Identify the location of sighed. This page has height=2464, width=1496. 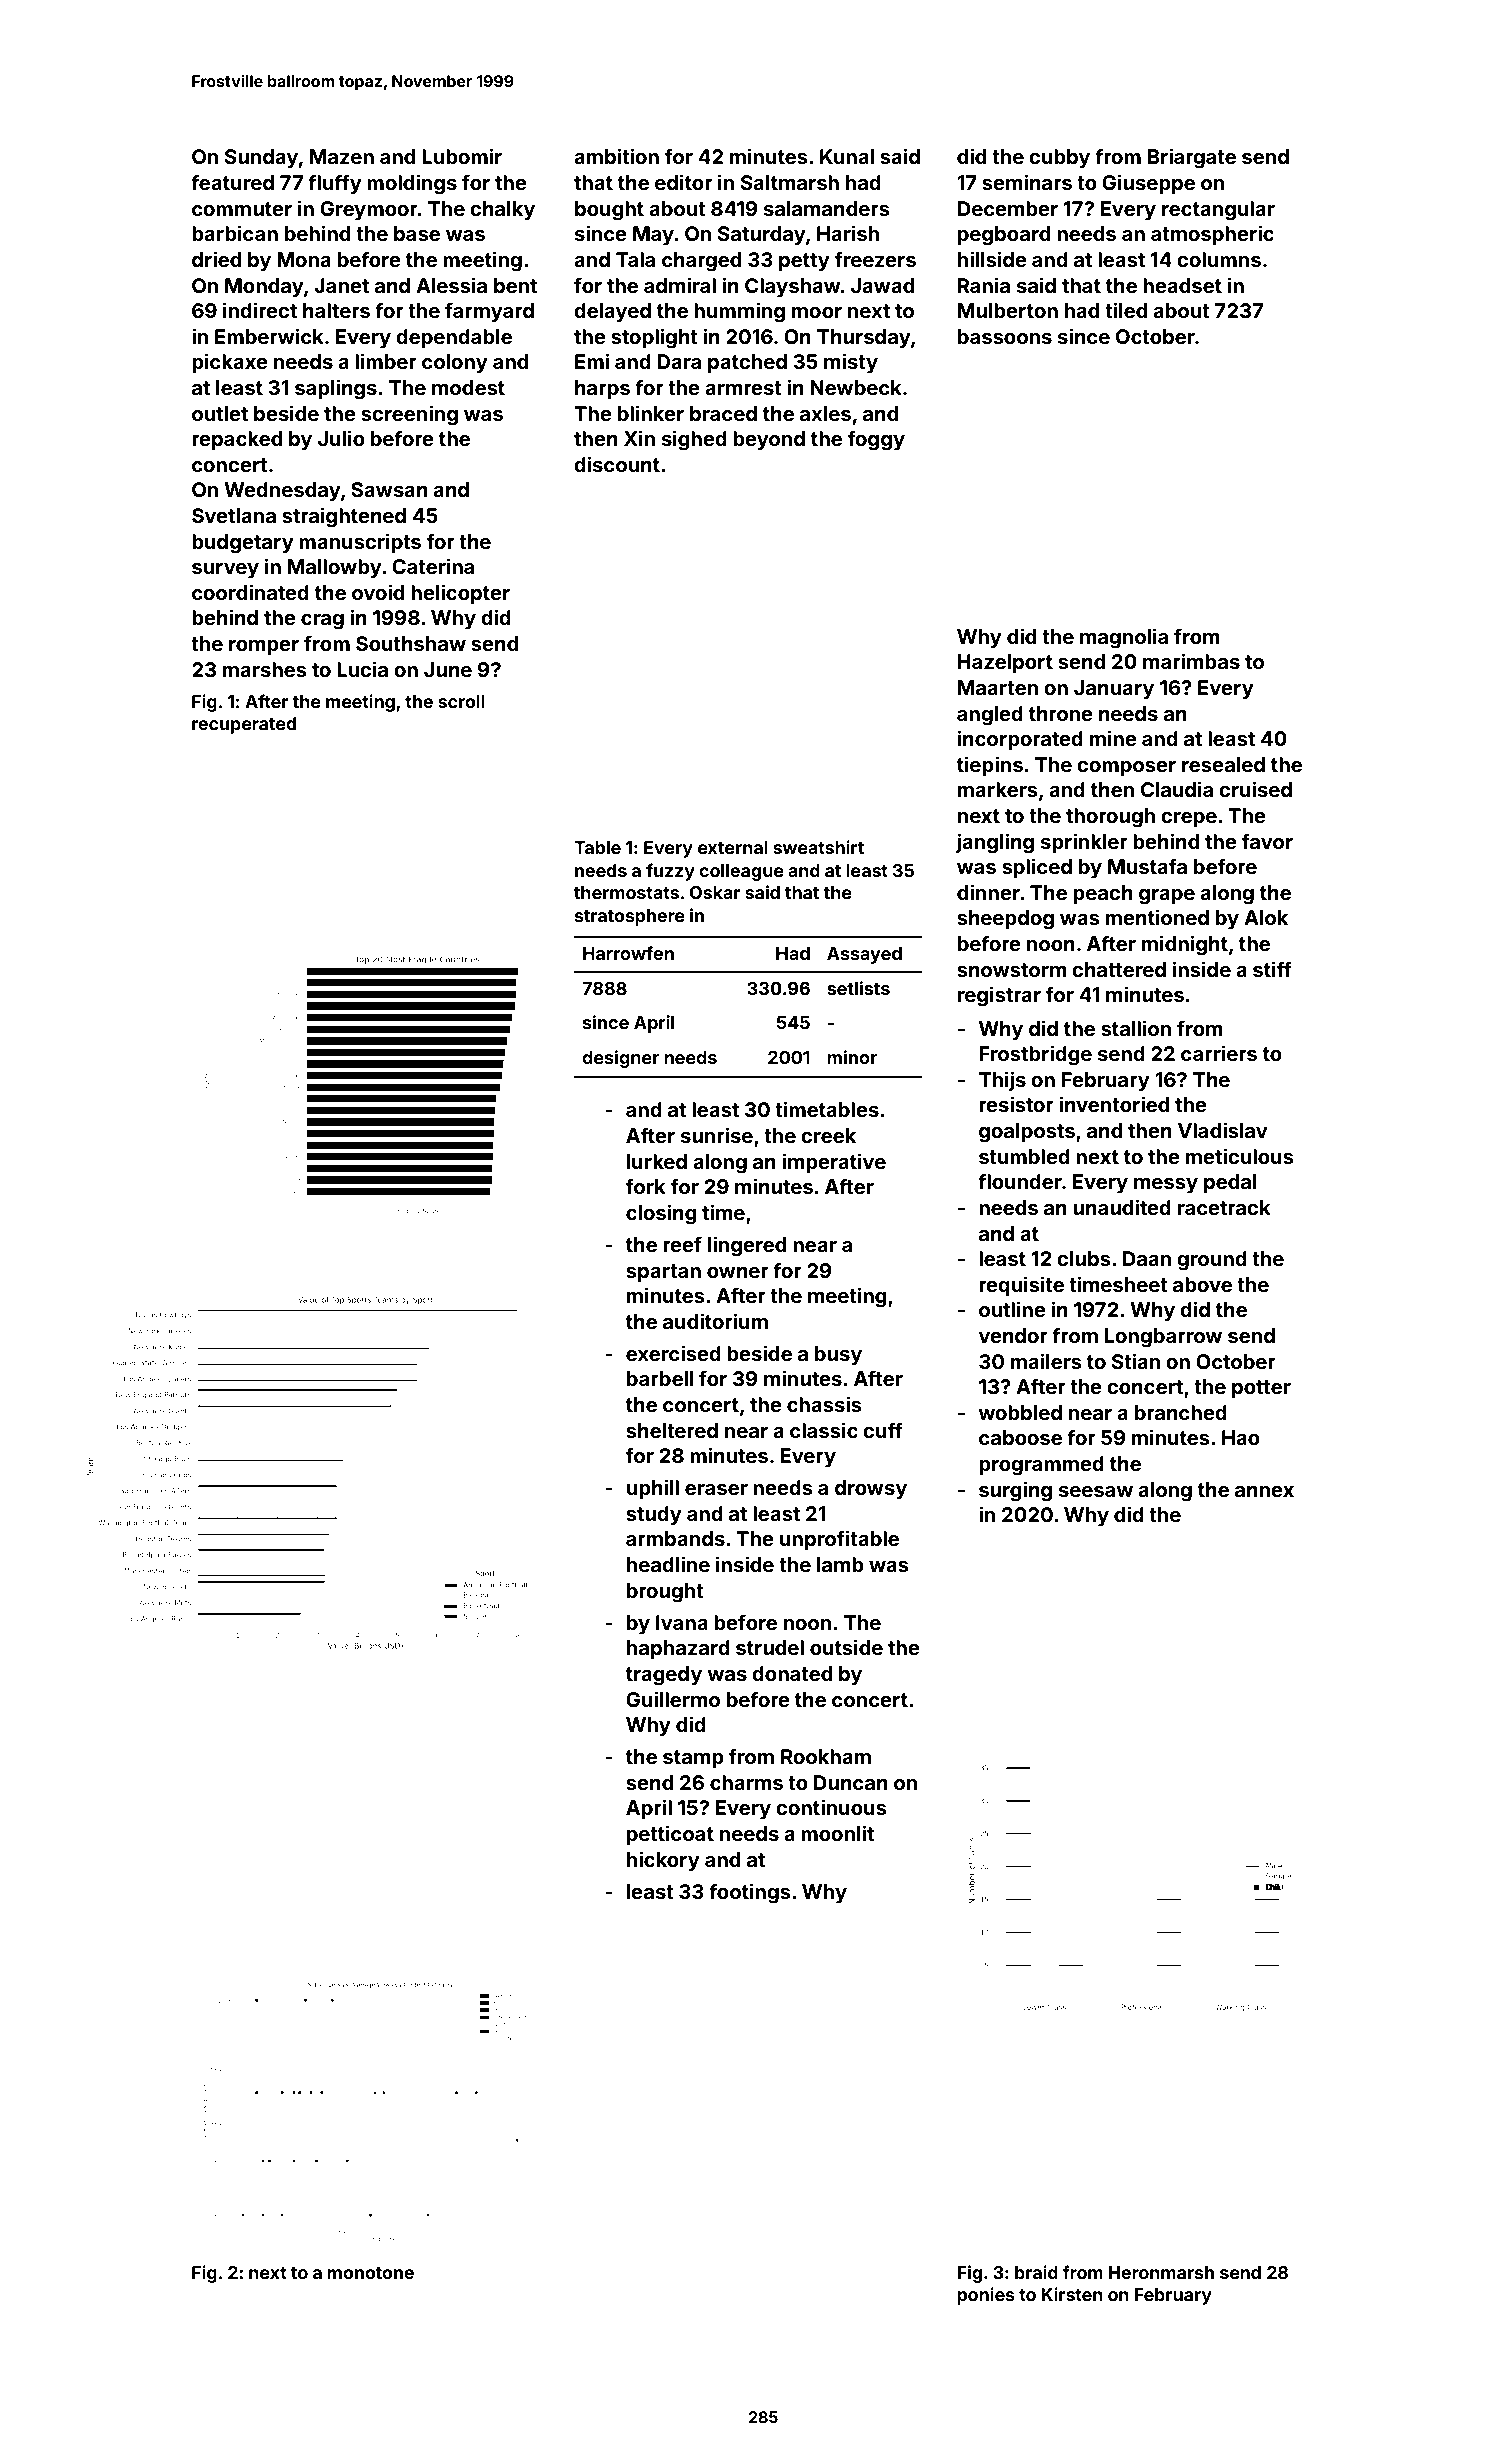
(694, 440).
